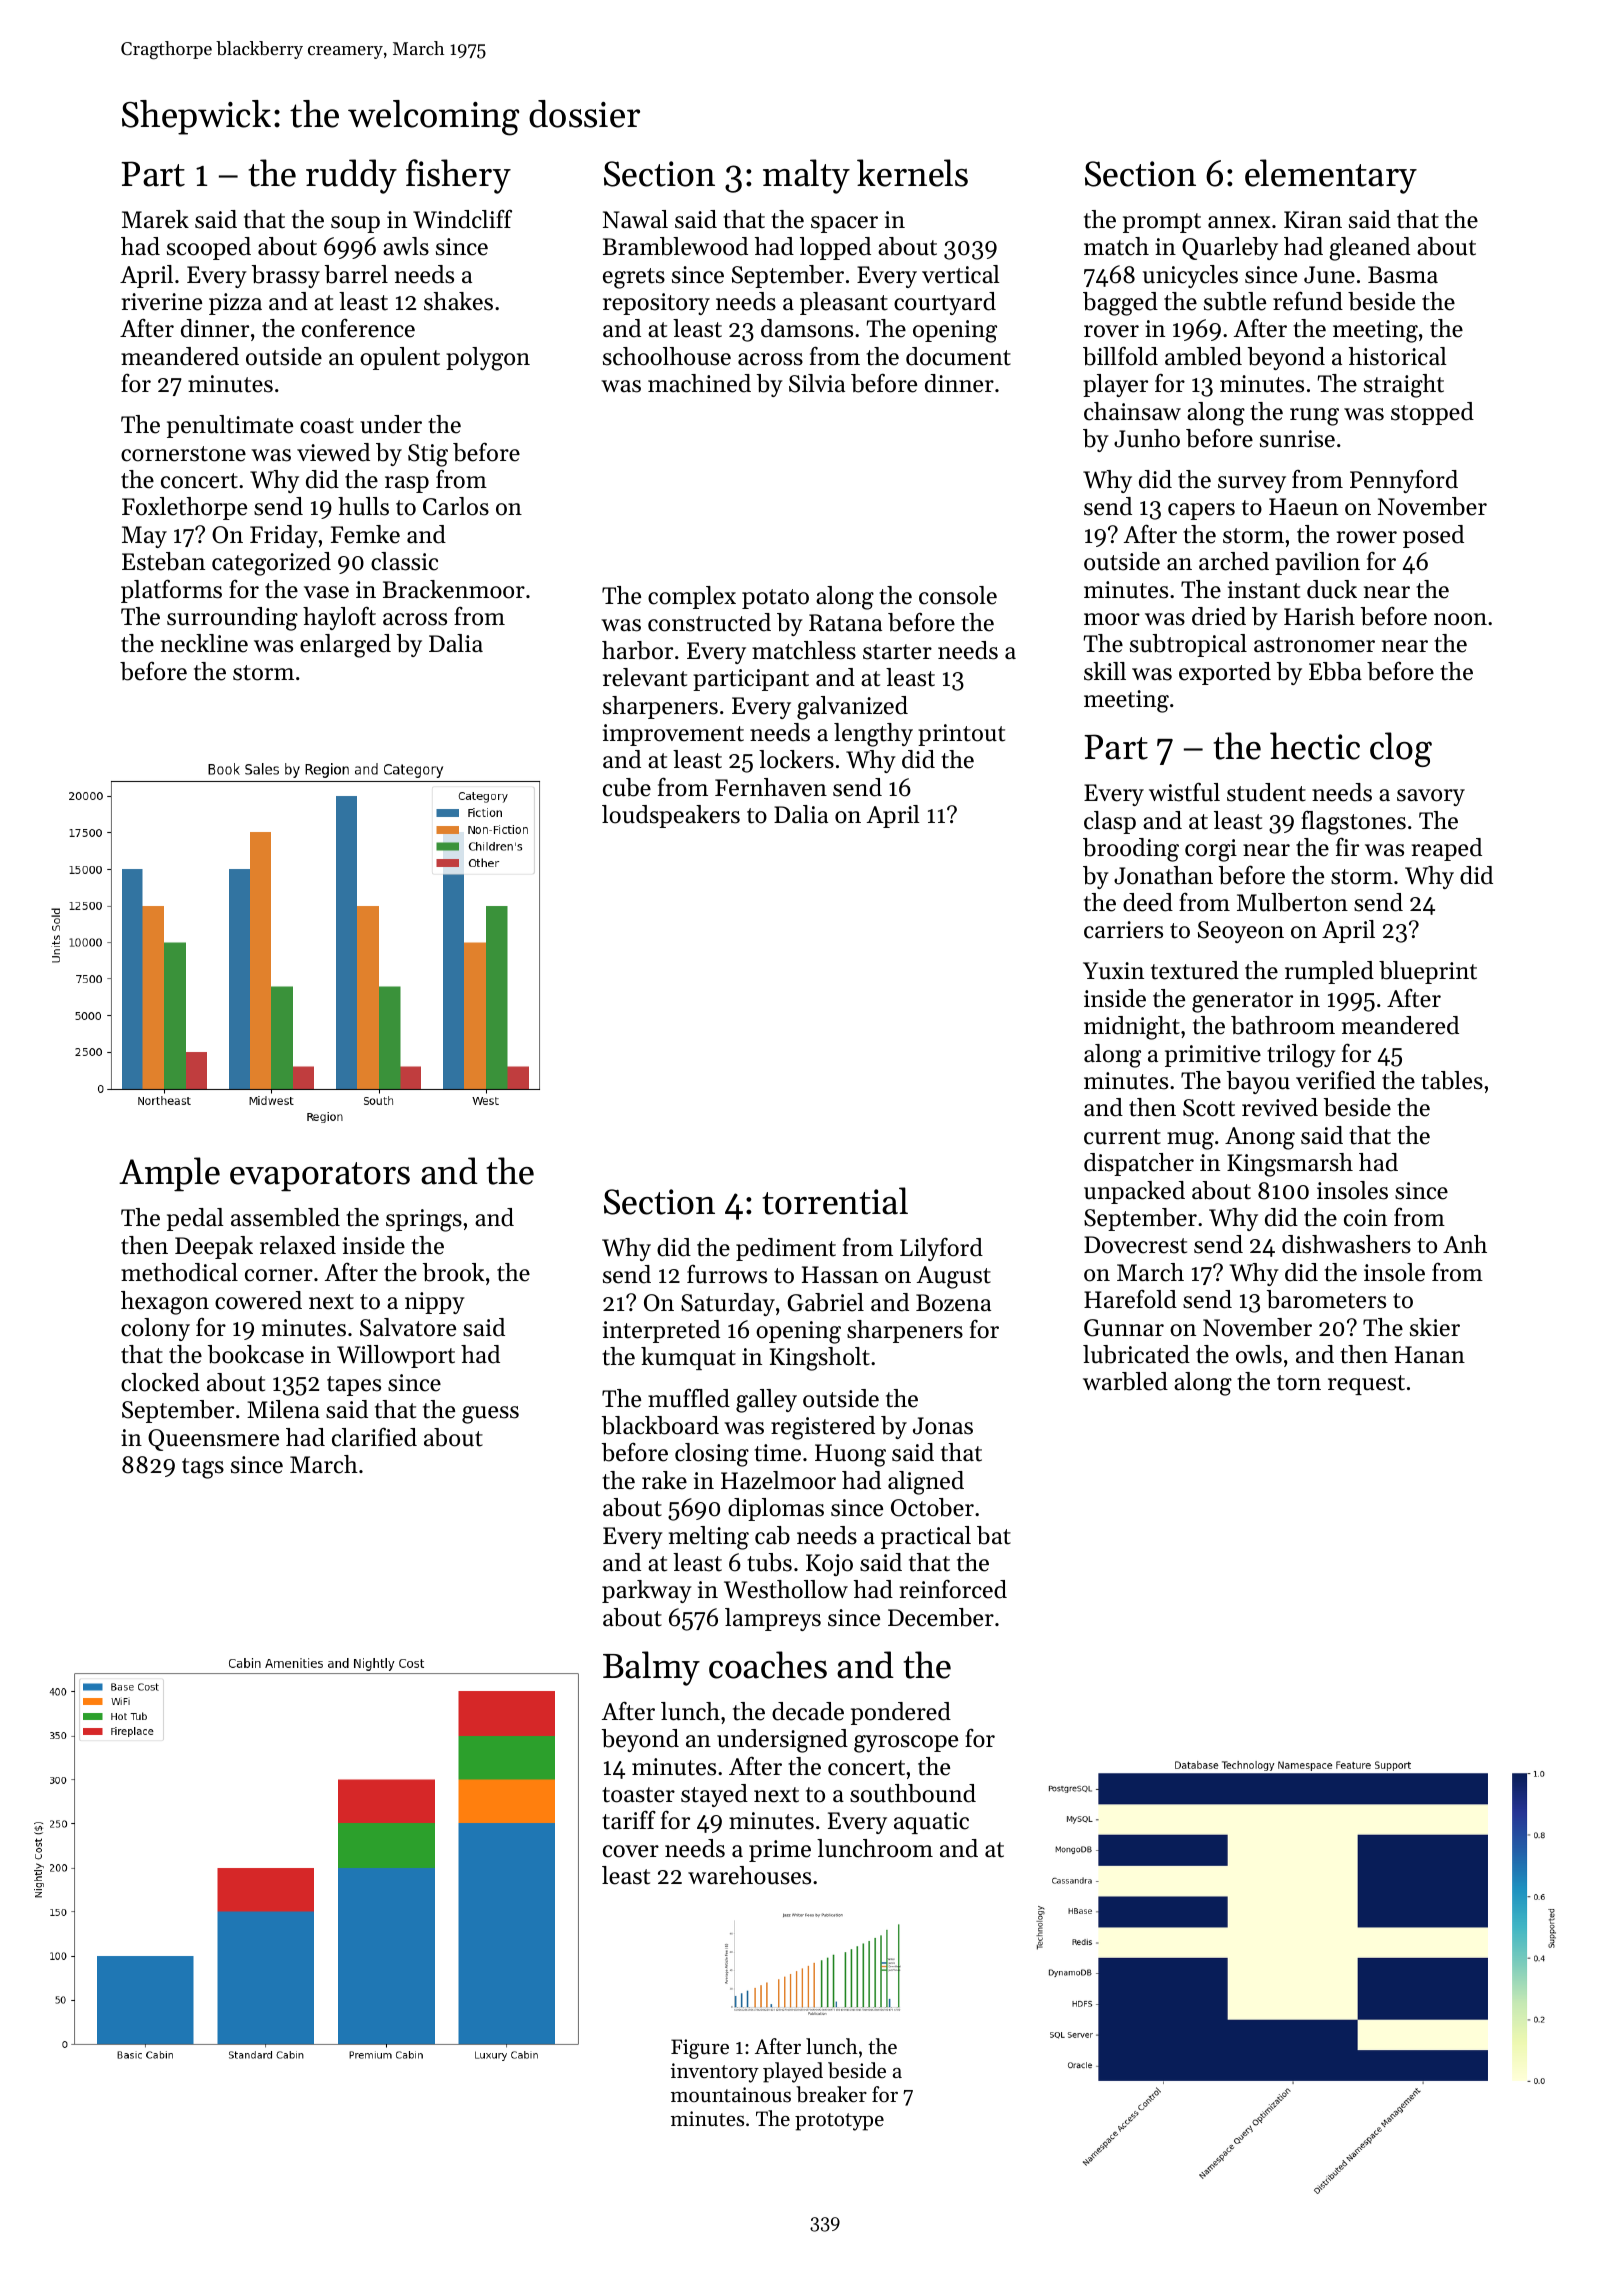  I want to click on loudspeakers, so click(671, 816).
